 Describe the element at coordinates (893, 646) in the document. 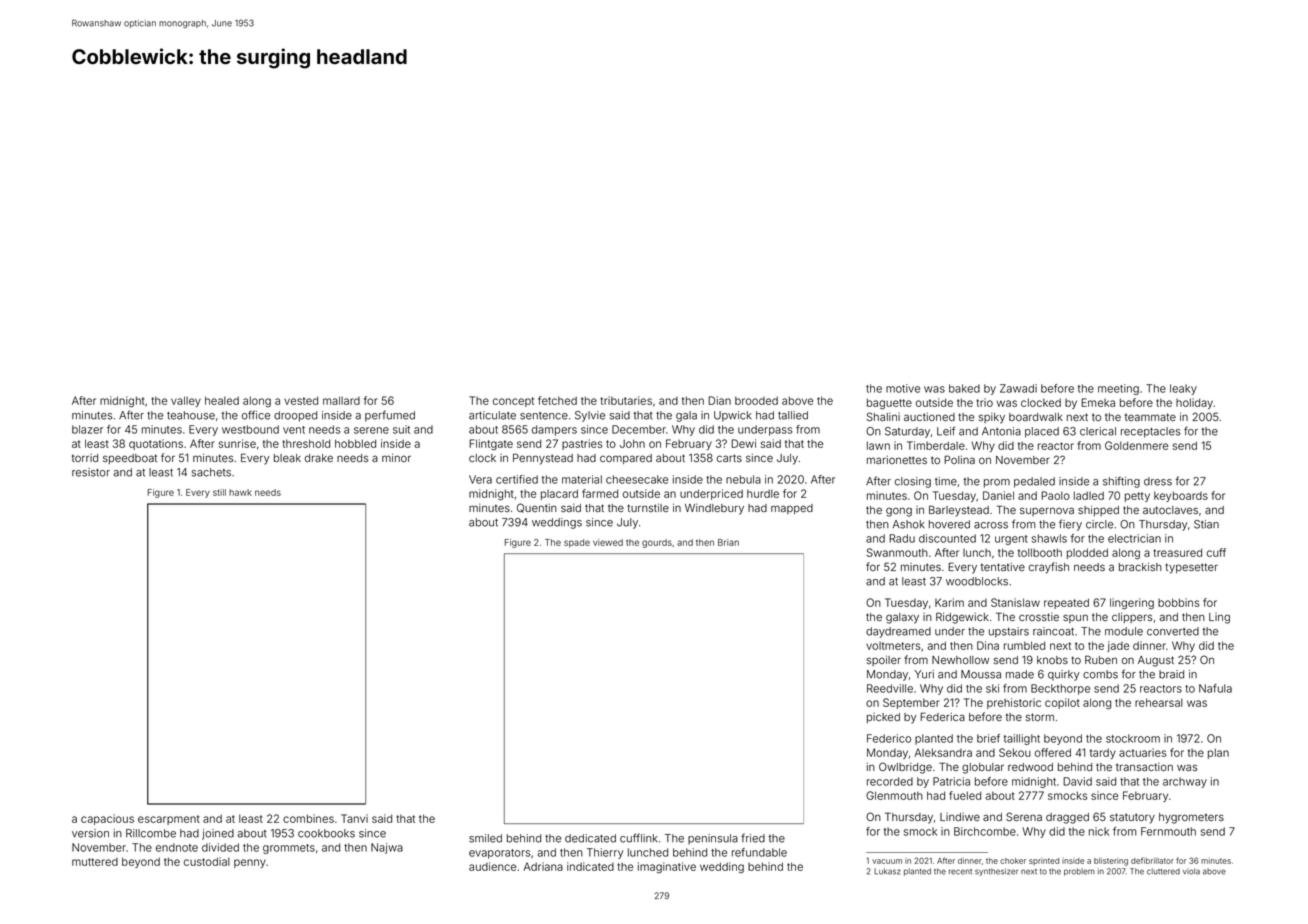

I see `voltmeters` at that location.
